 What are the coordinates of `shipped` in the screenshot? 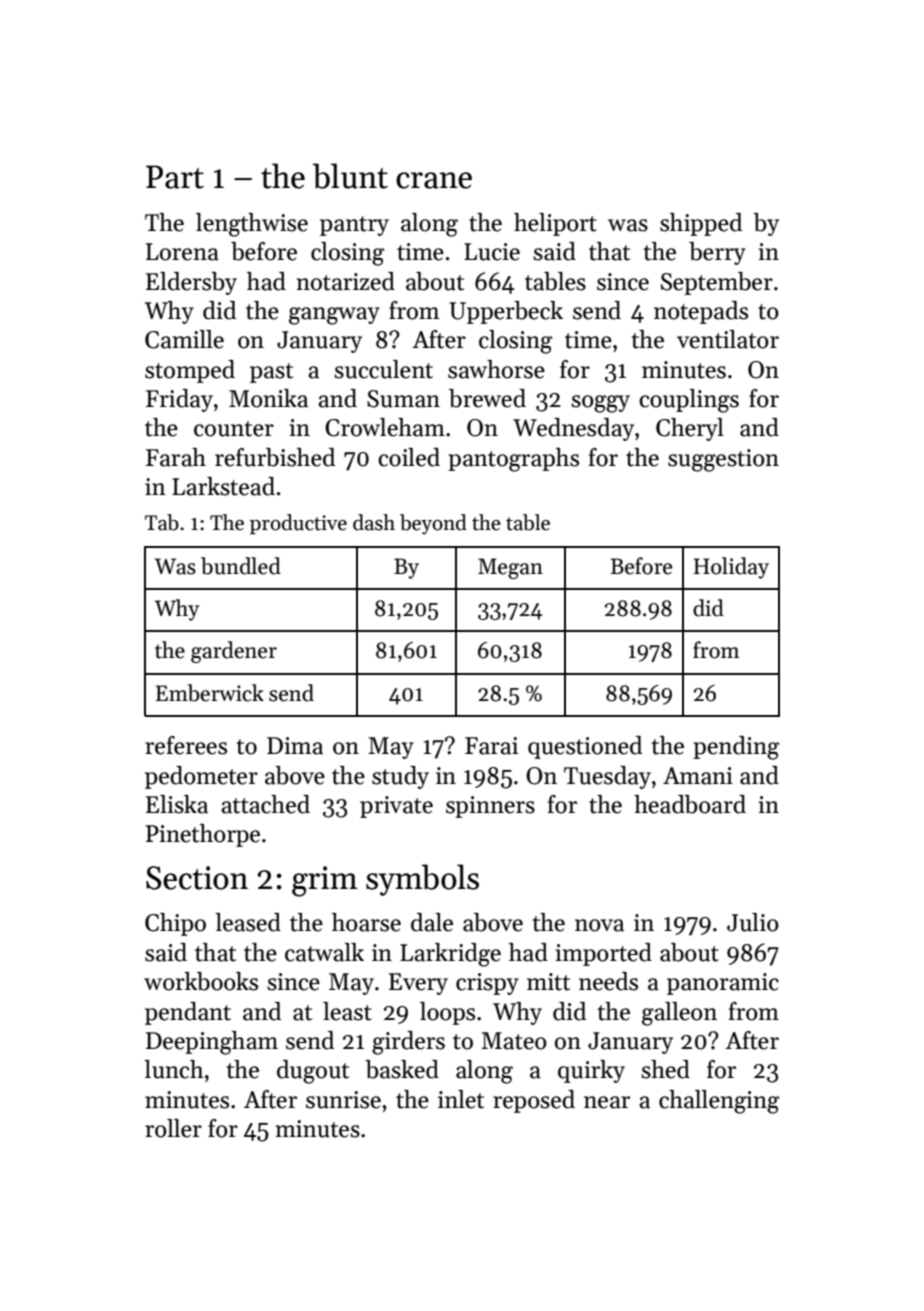 It's located at (701, 224).
